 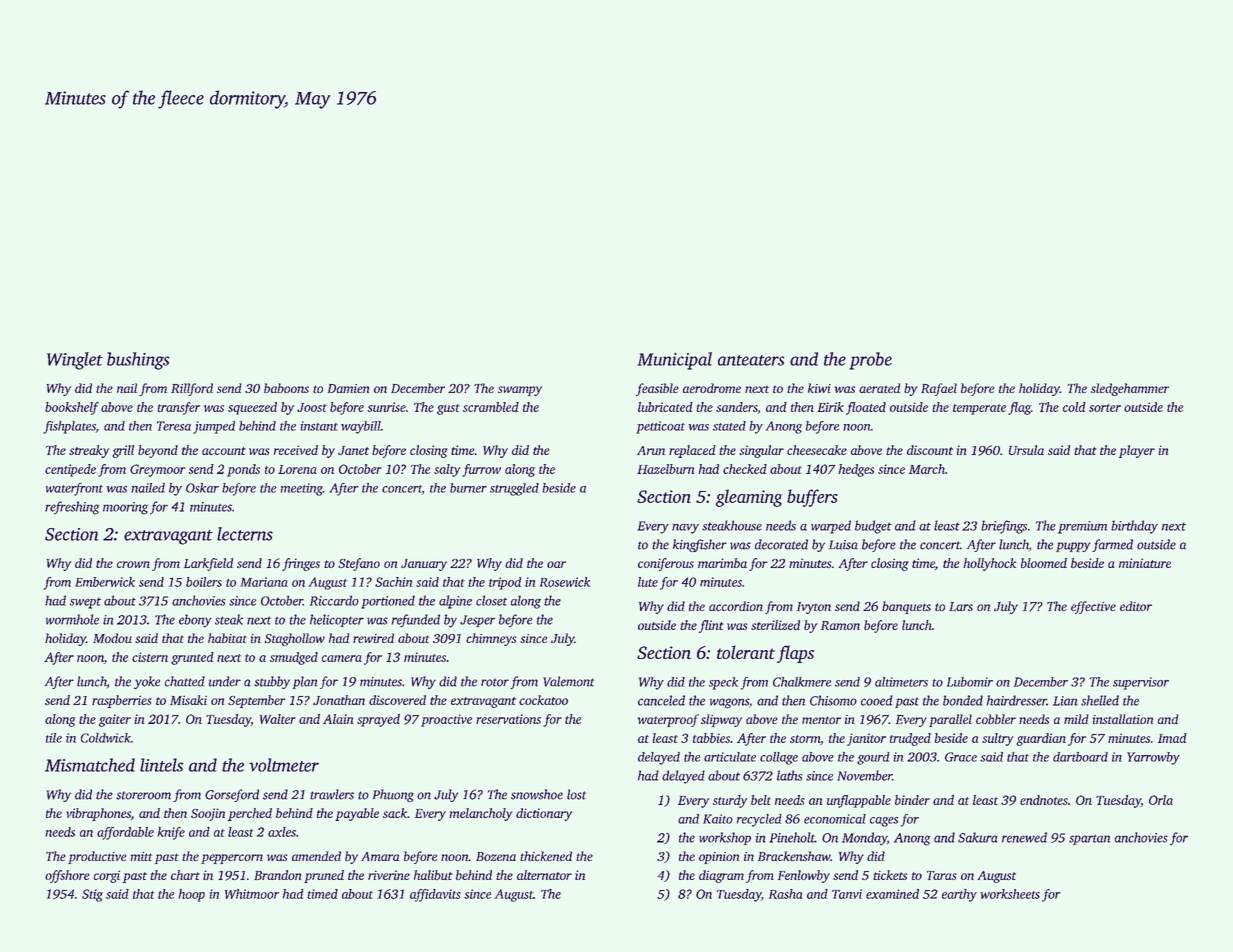 I want to click on Rasha, so click(x=785, y=894).
